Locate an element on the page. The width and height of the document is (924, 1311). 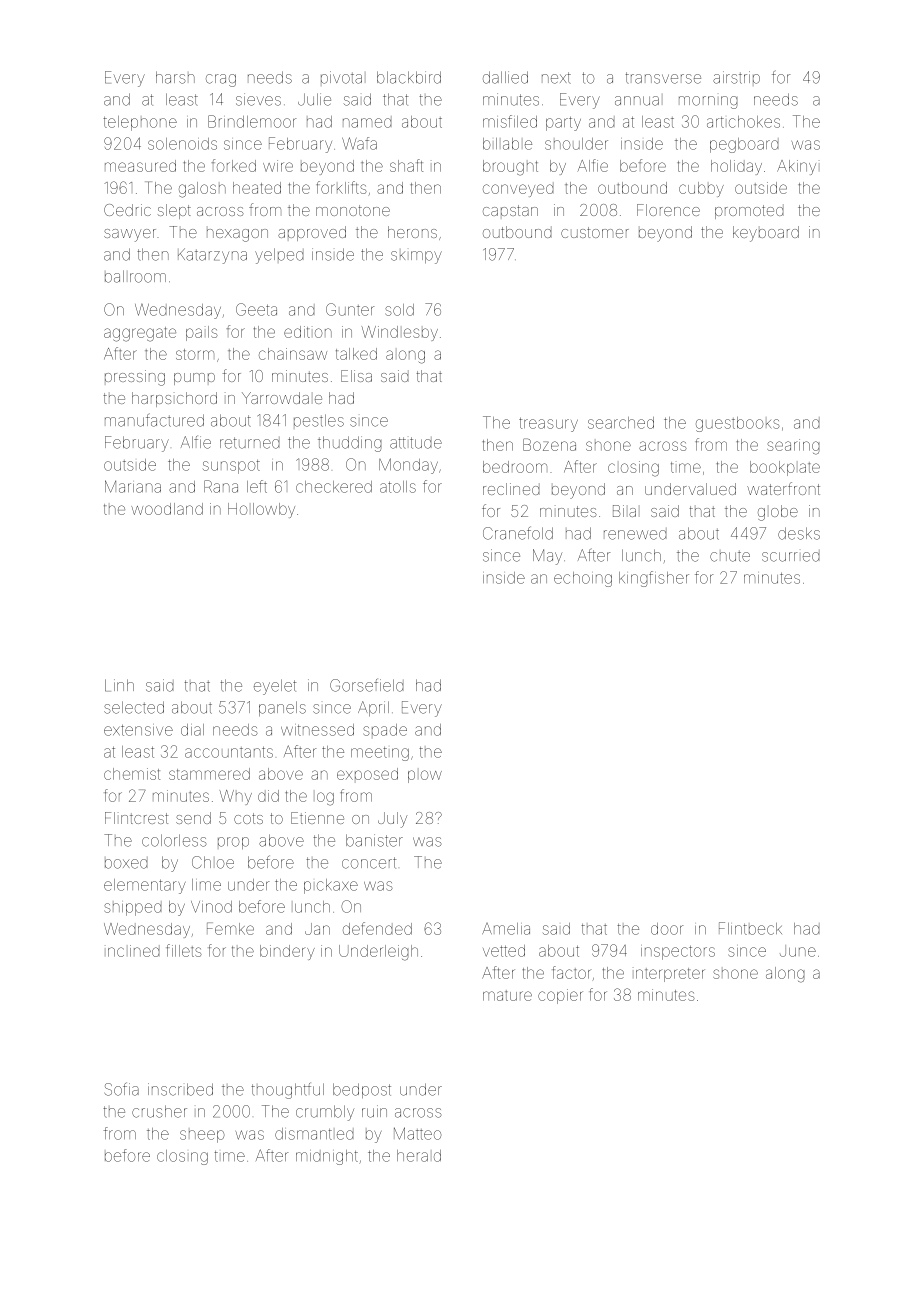
treasury is located at coordinates (548, 425).
